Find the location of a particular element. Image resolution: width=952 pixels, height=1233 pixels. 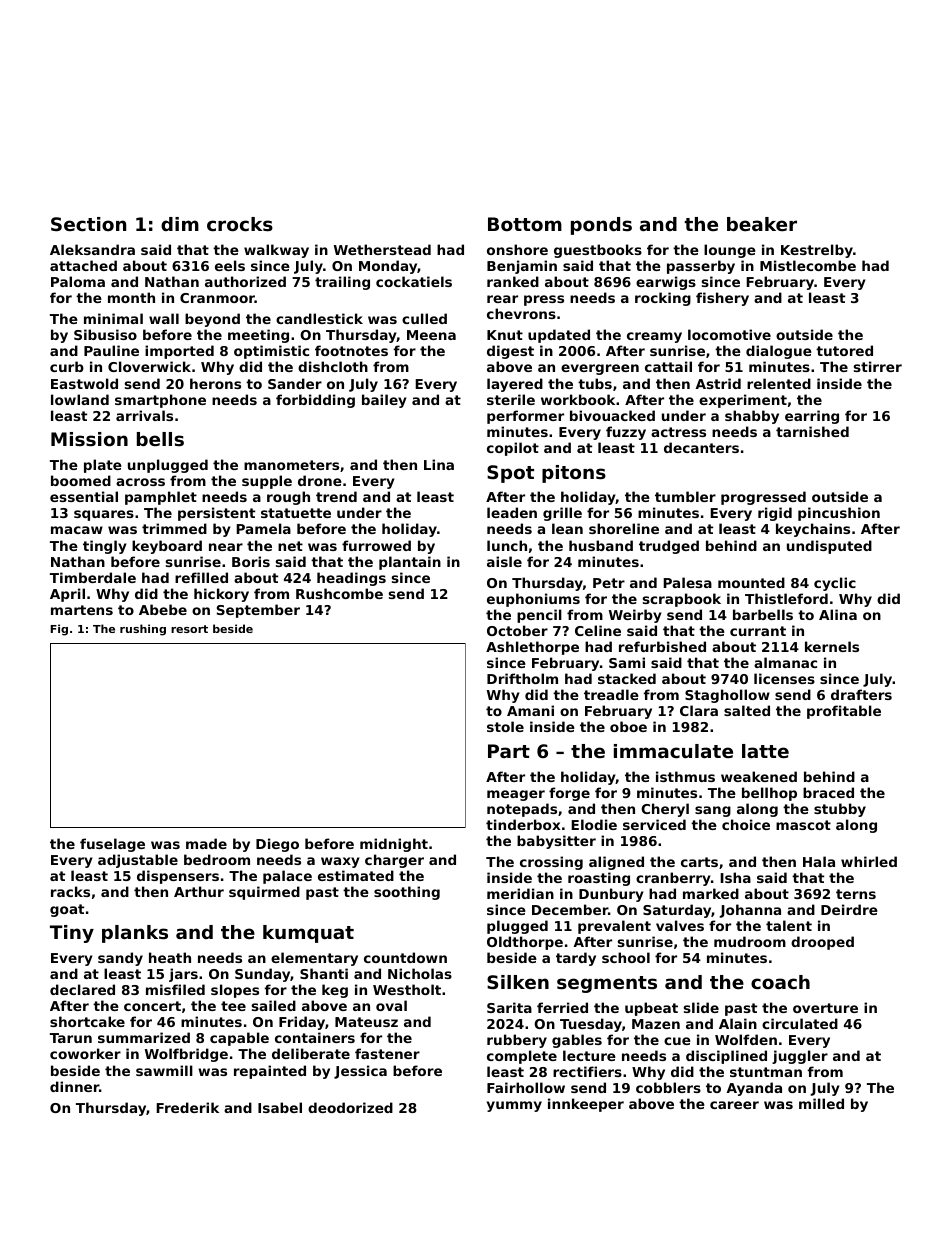

Section is located at coordinates (88, 224).
